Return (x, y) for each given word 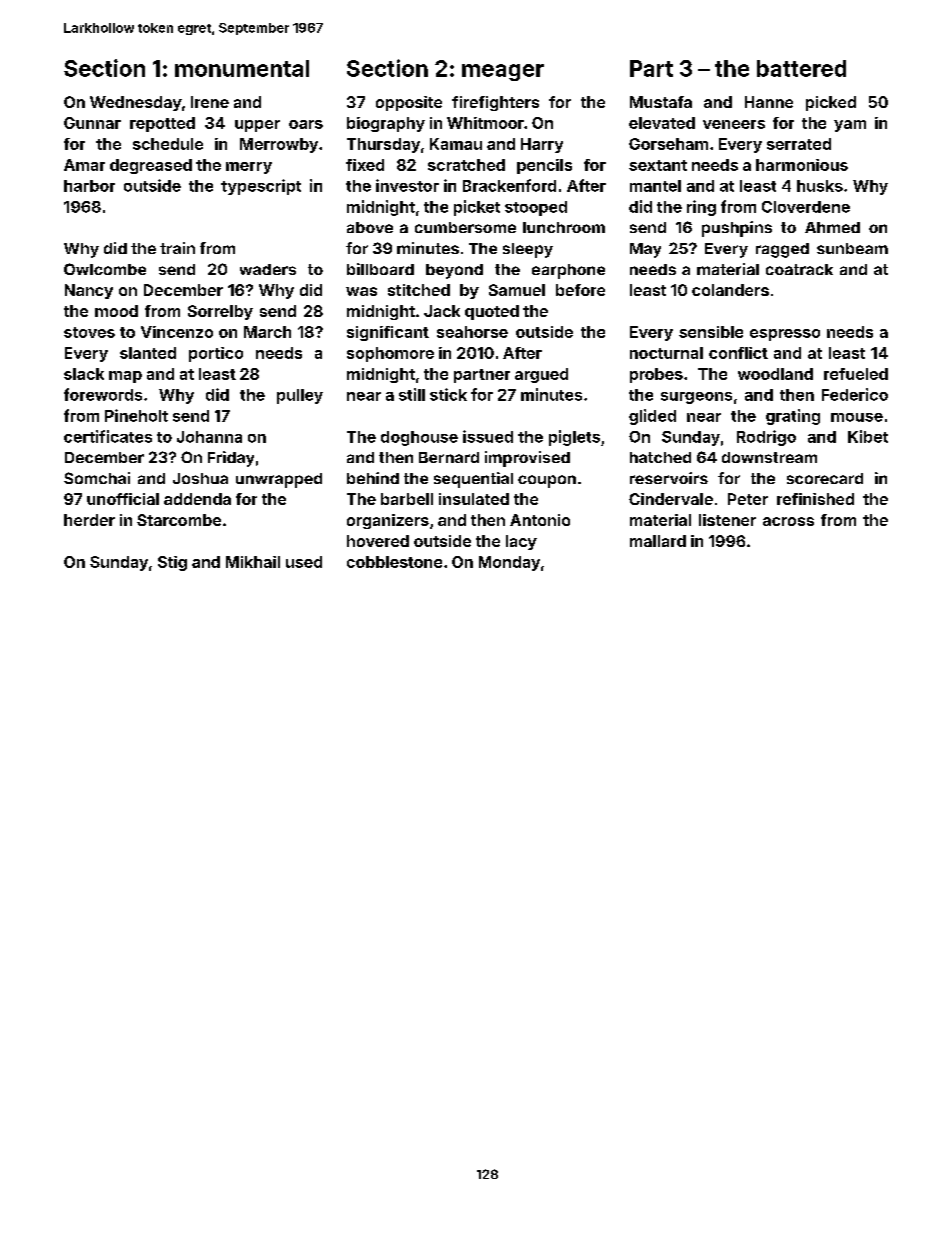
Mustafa (661, 102)
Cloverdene (806, 207)
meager (503, 72)
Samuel (517, 290)
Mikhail (253, 562)
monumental (242, 68)
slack (84, 374)
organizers (388, 521)
